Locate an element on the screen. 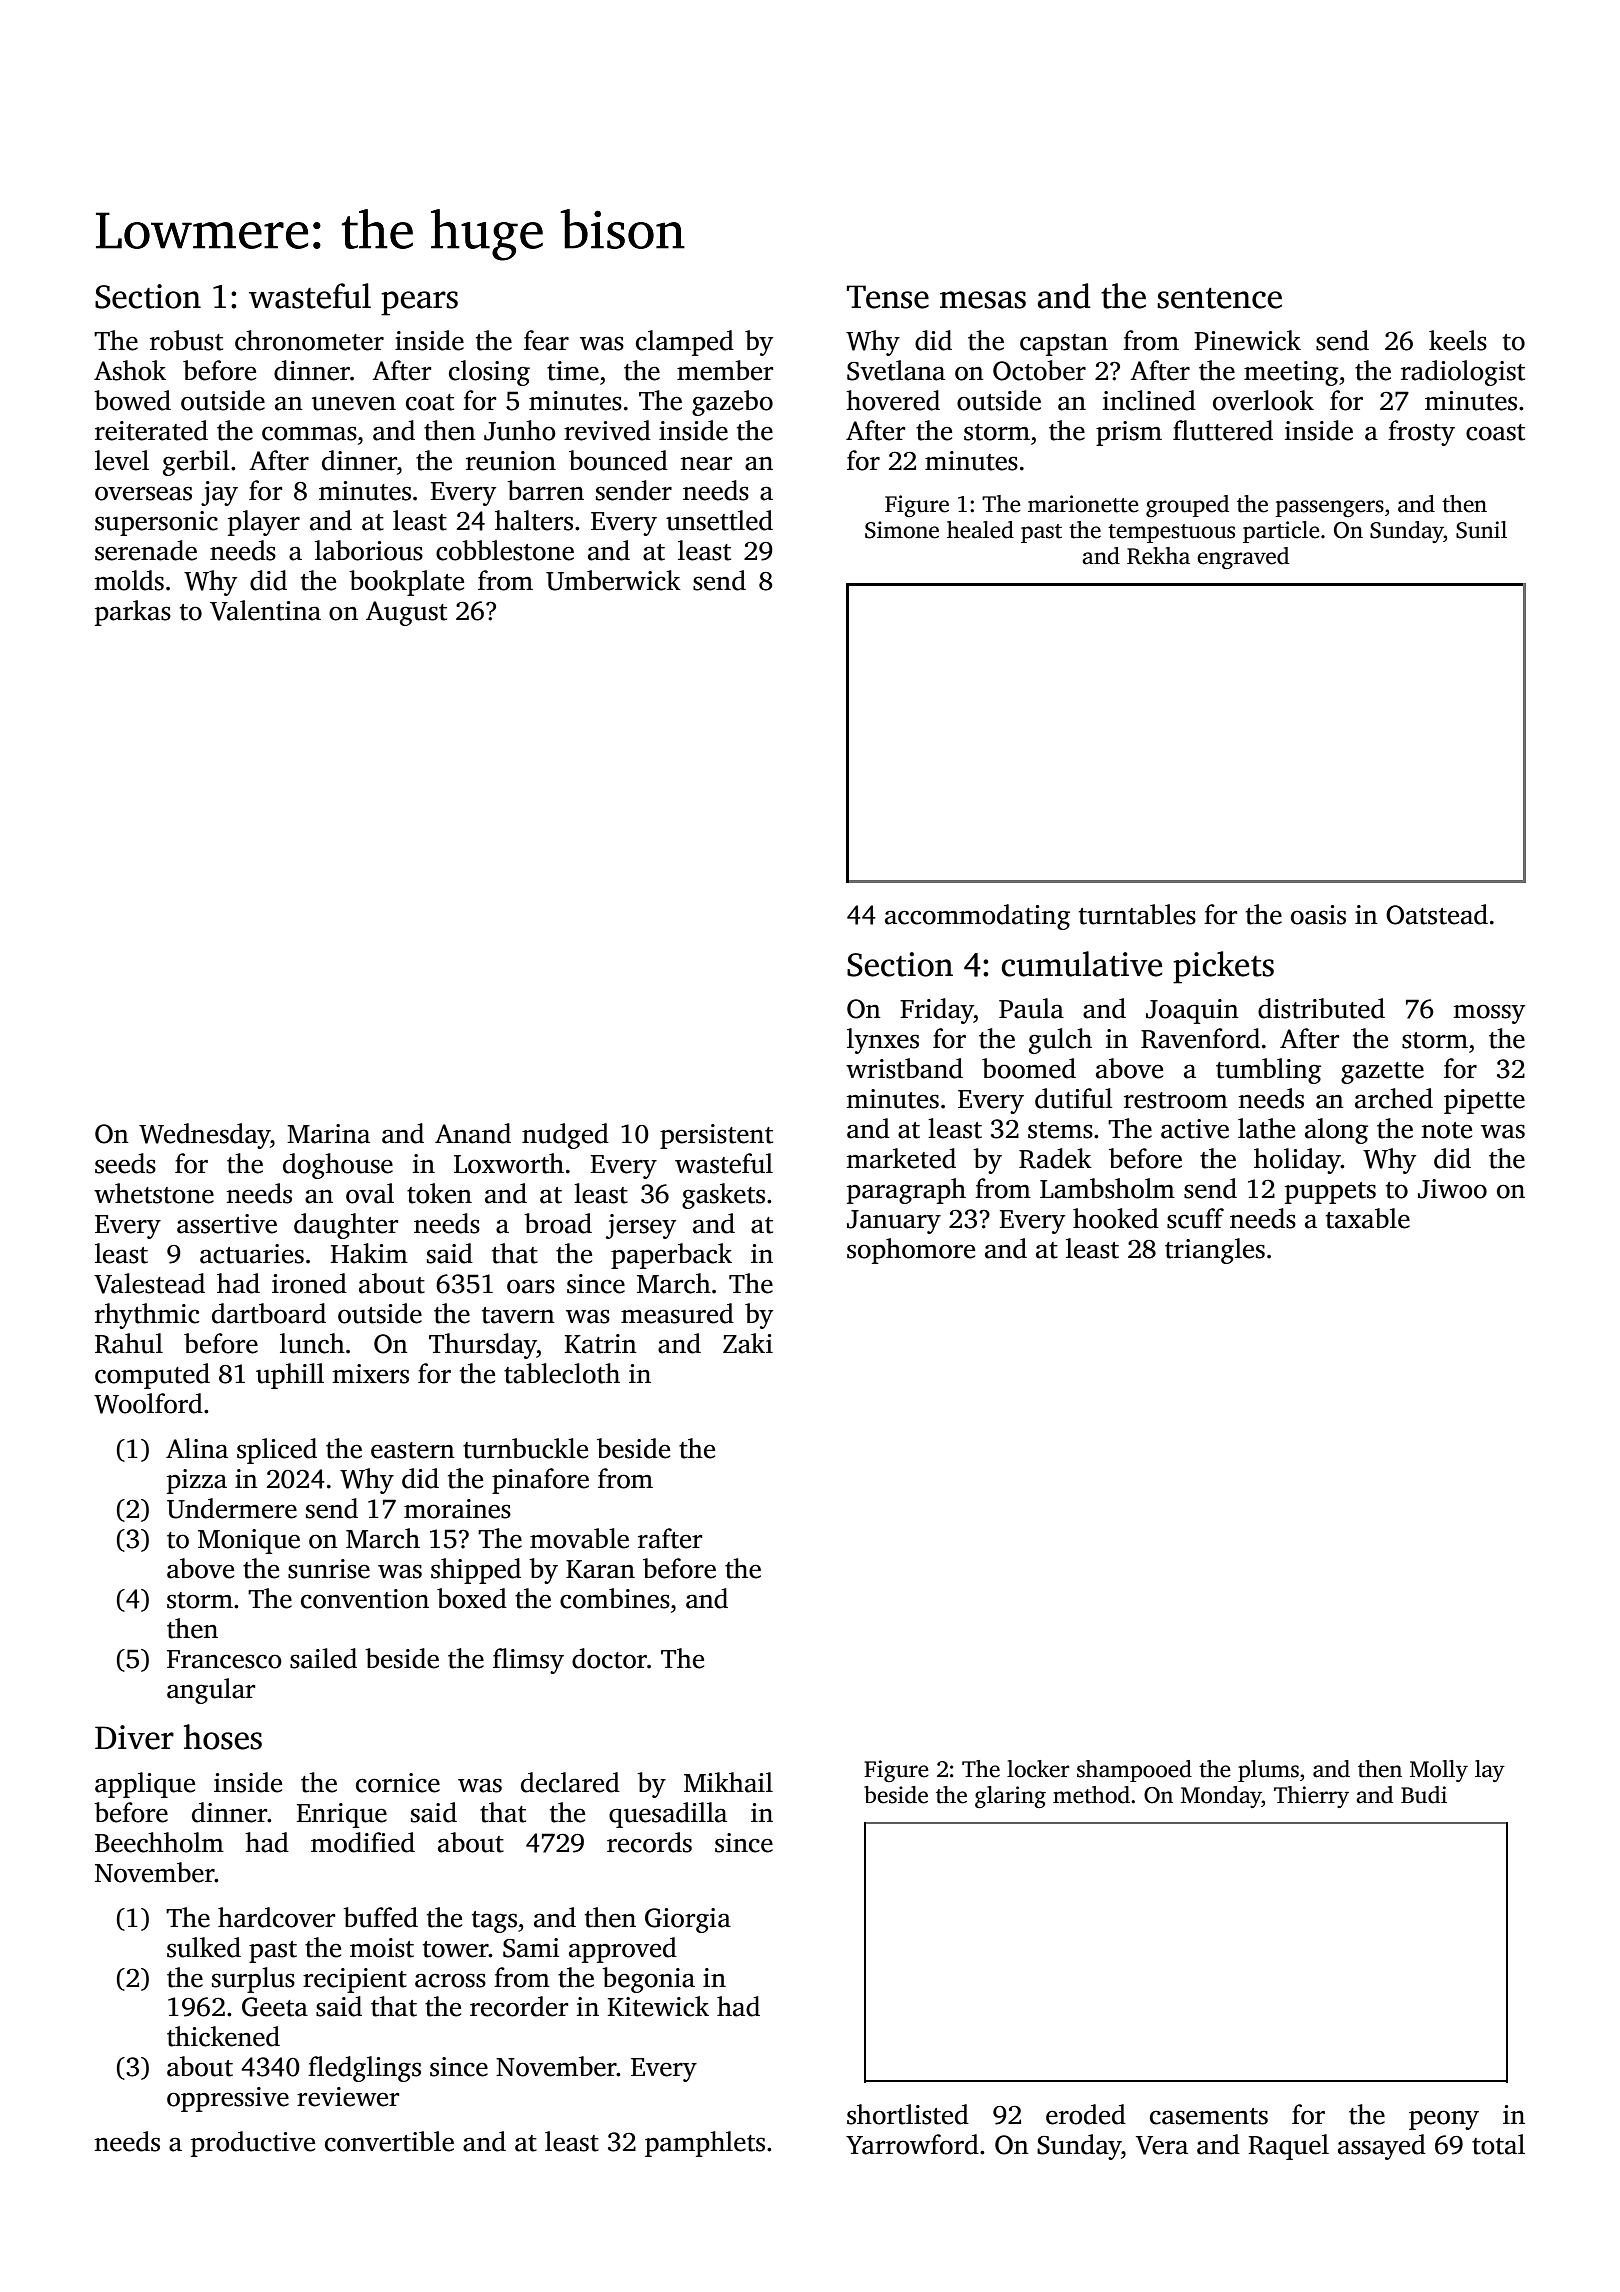 The width and height of the screenshot is (1620, 2292). Simone is located at coordinates (902, 530).
